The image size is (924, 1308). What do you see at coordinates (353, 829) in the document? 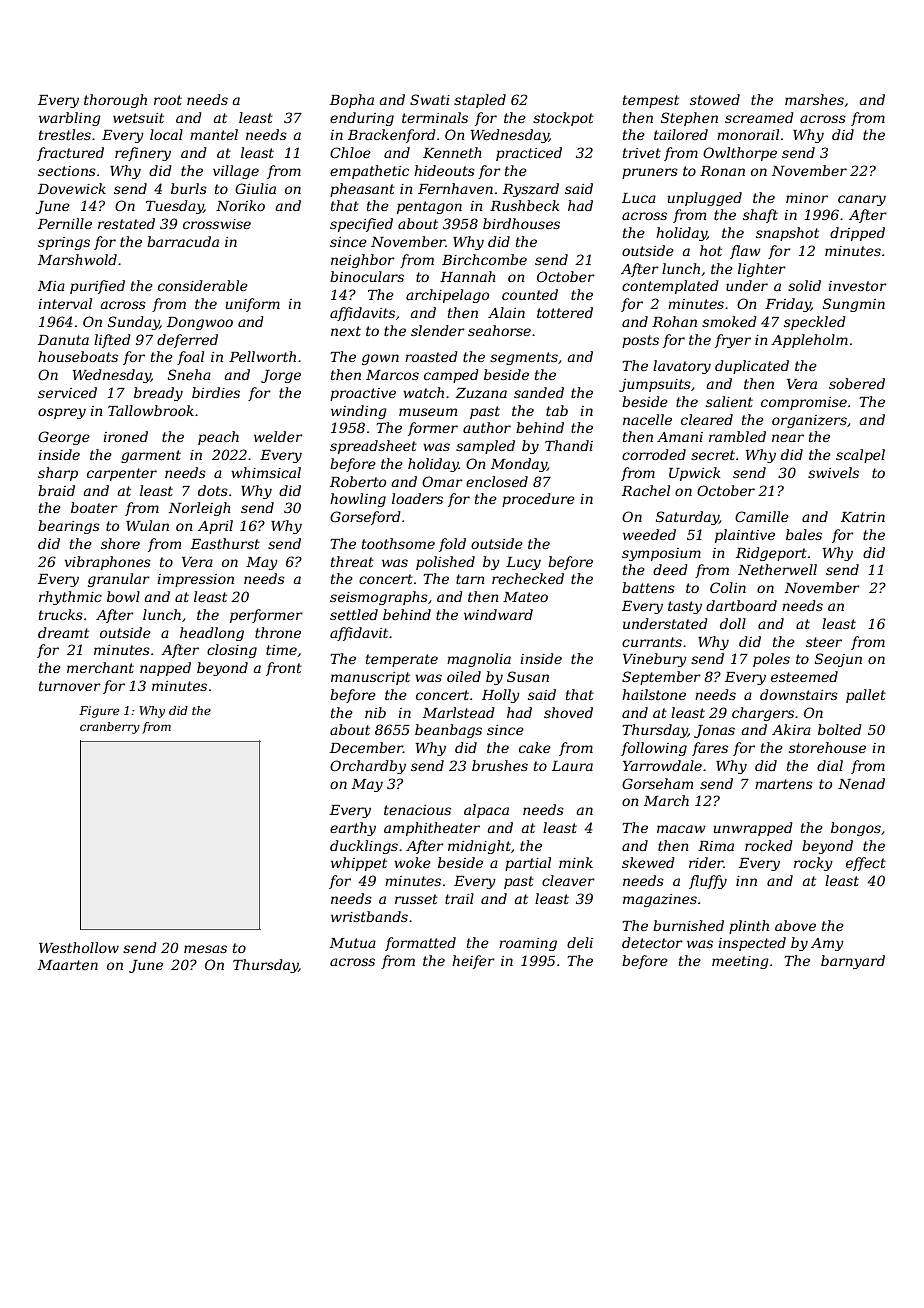
I see `earthy` at bounding box center [353, 829].
